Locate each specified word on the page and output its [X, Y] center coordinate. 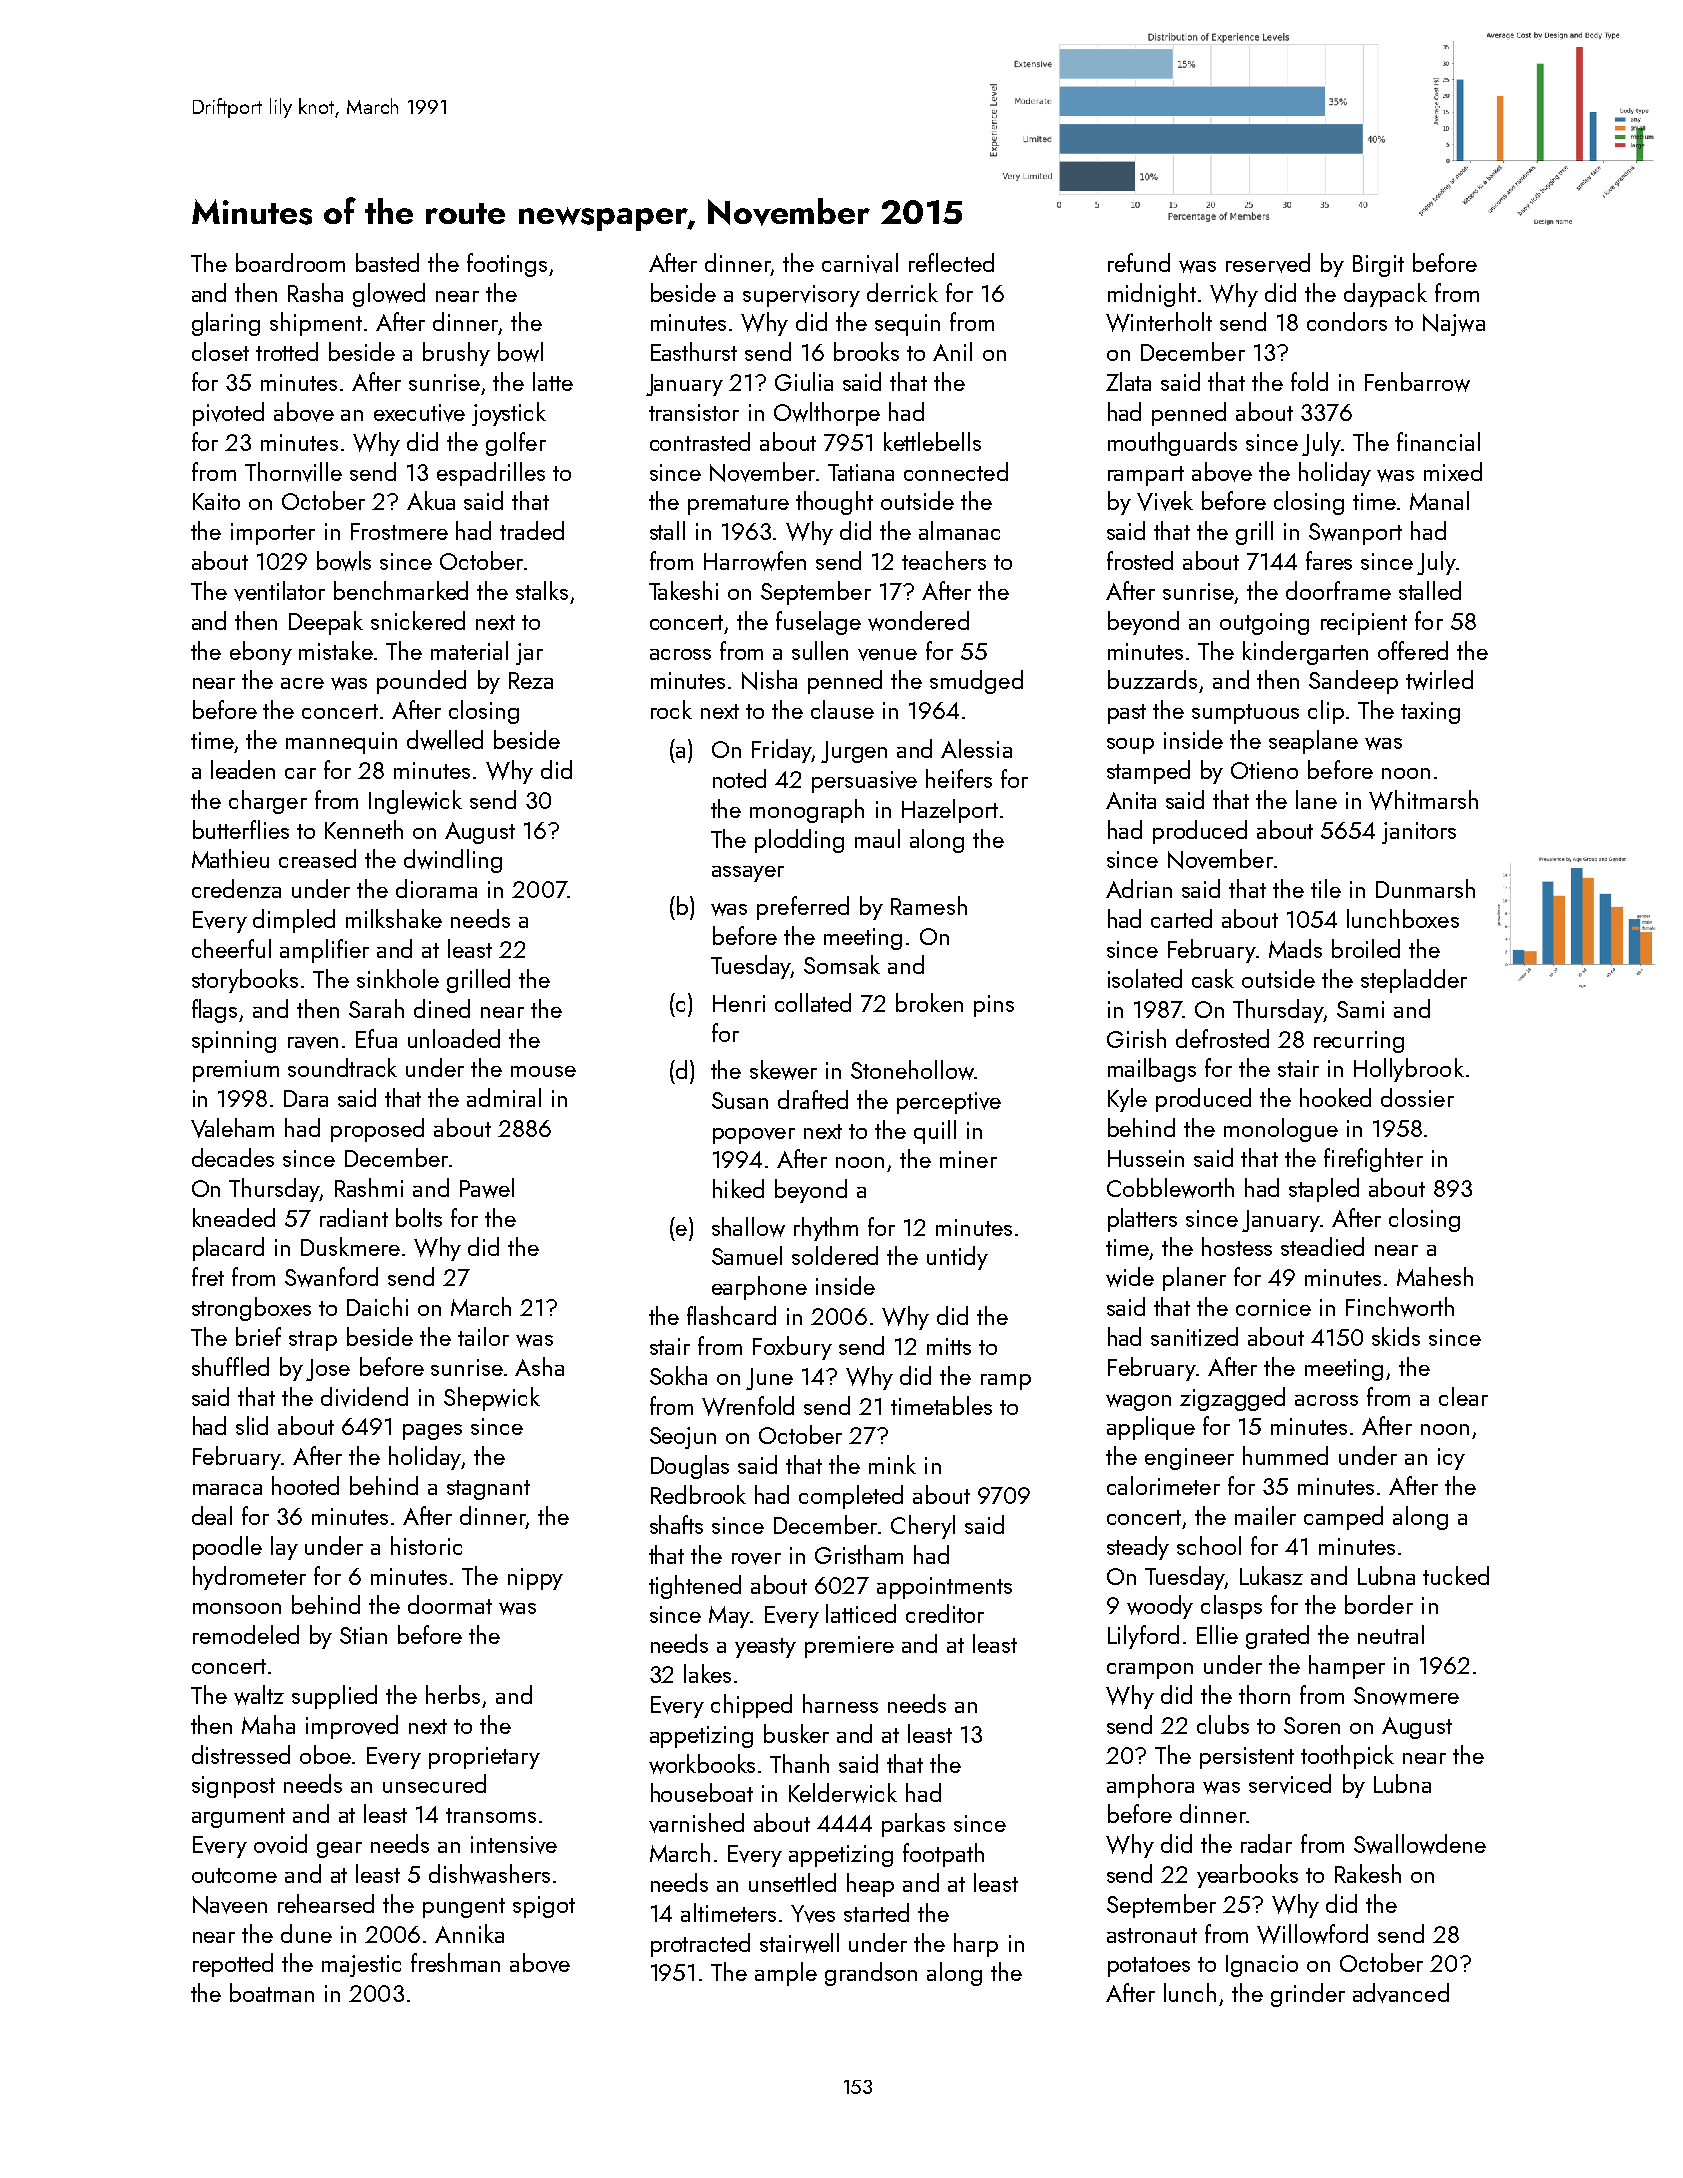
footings [507, 265]
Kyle [1127, 1100]
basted [387, 262]
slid [252, 1425]
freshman [455, 1962]
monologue [1281, 1130]
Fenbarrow [1417, 382]
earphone [759, 1288]
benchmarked [401, 590]
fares [1329, 560]
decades [233, 1157]
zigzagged [1232, 1399]
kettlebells [932, 441]
